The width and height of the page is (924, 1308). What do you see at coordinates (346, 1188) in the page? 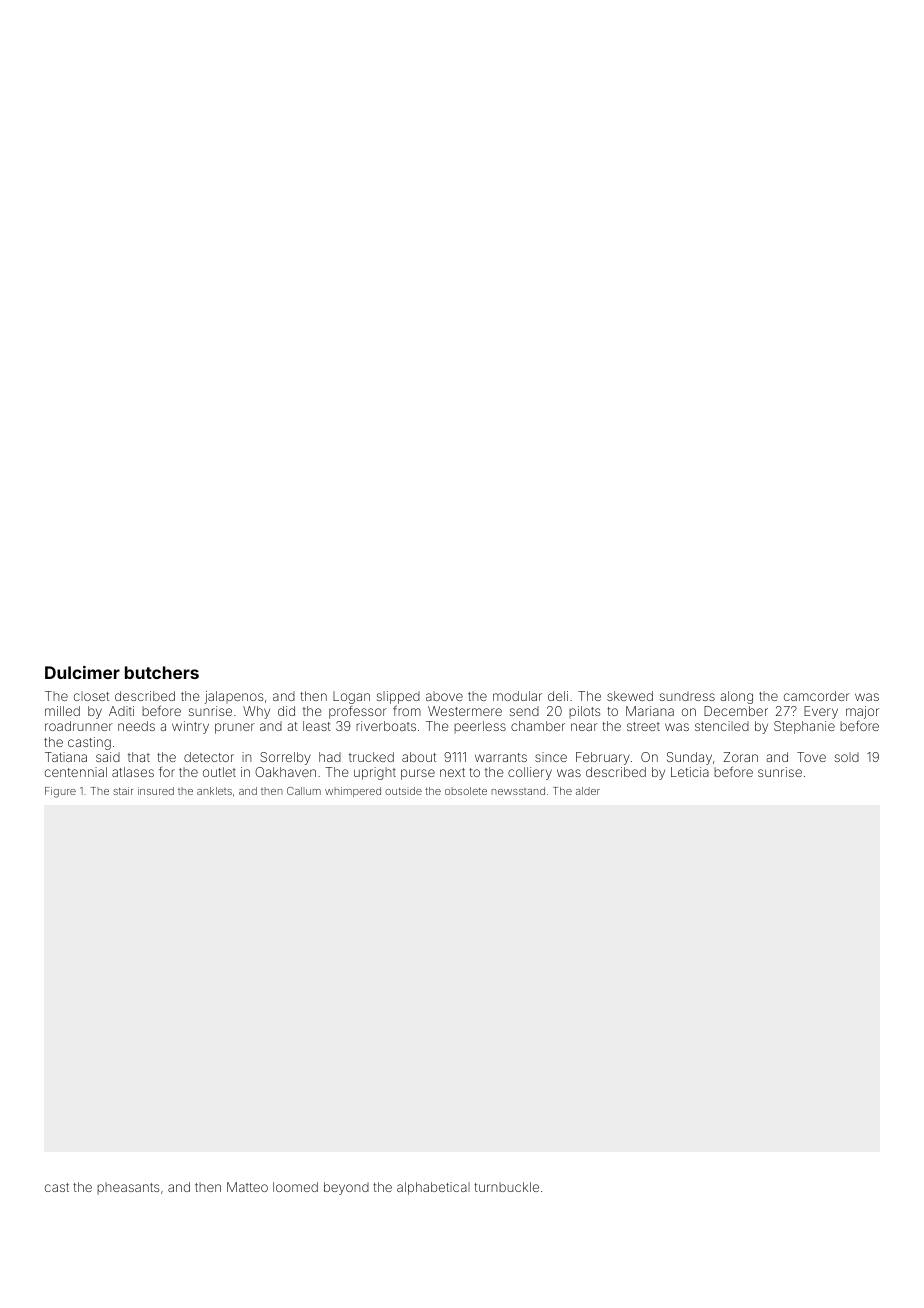
I see `beyond` at bounding box center [346, 1188].
